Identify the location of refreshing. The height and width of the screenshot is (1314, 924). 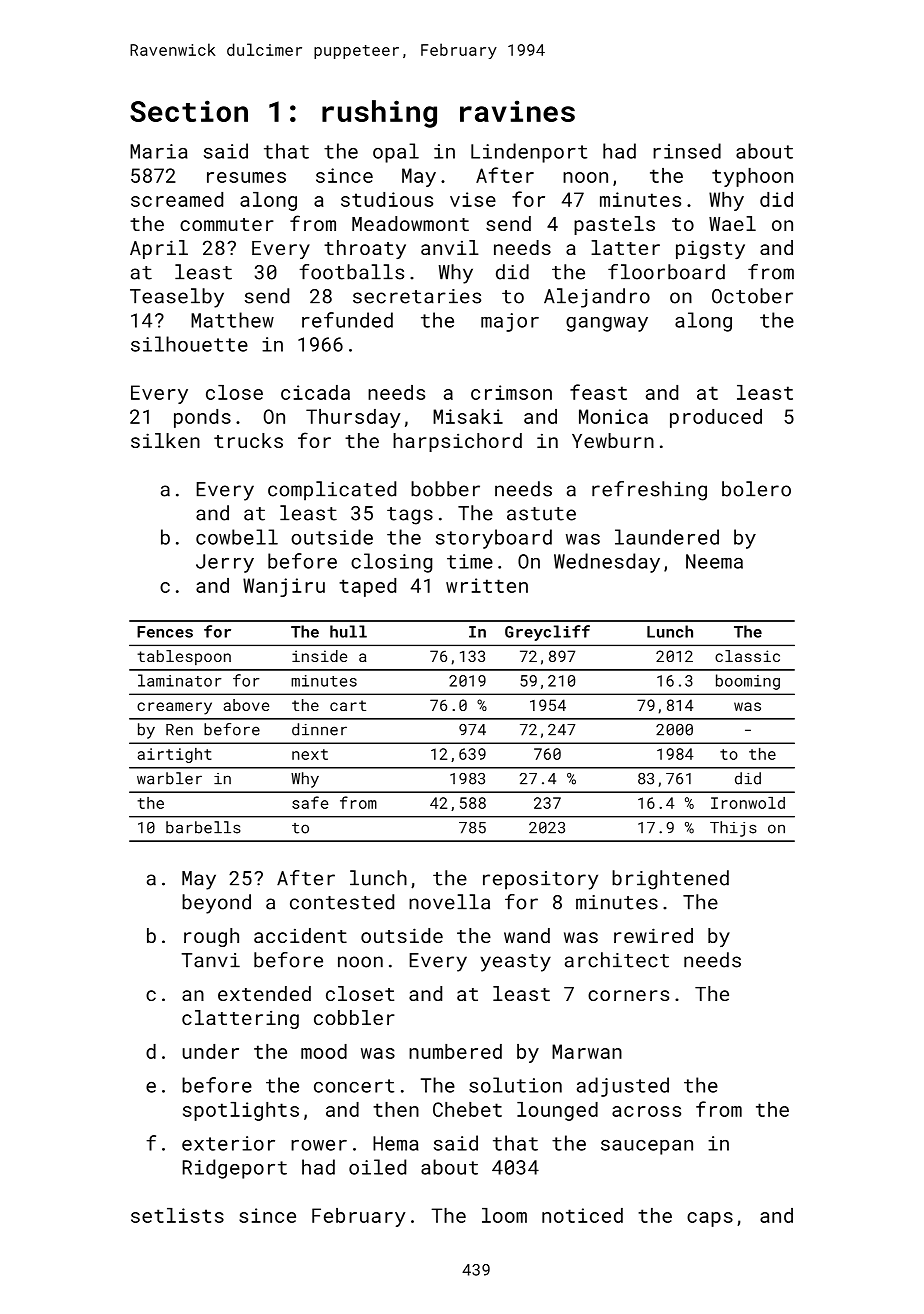
(649, 491).
